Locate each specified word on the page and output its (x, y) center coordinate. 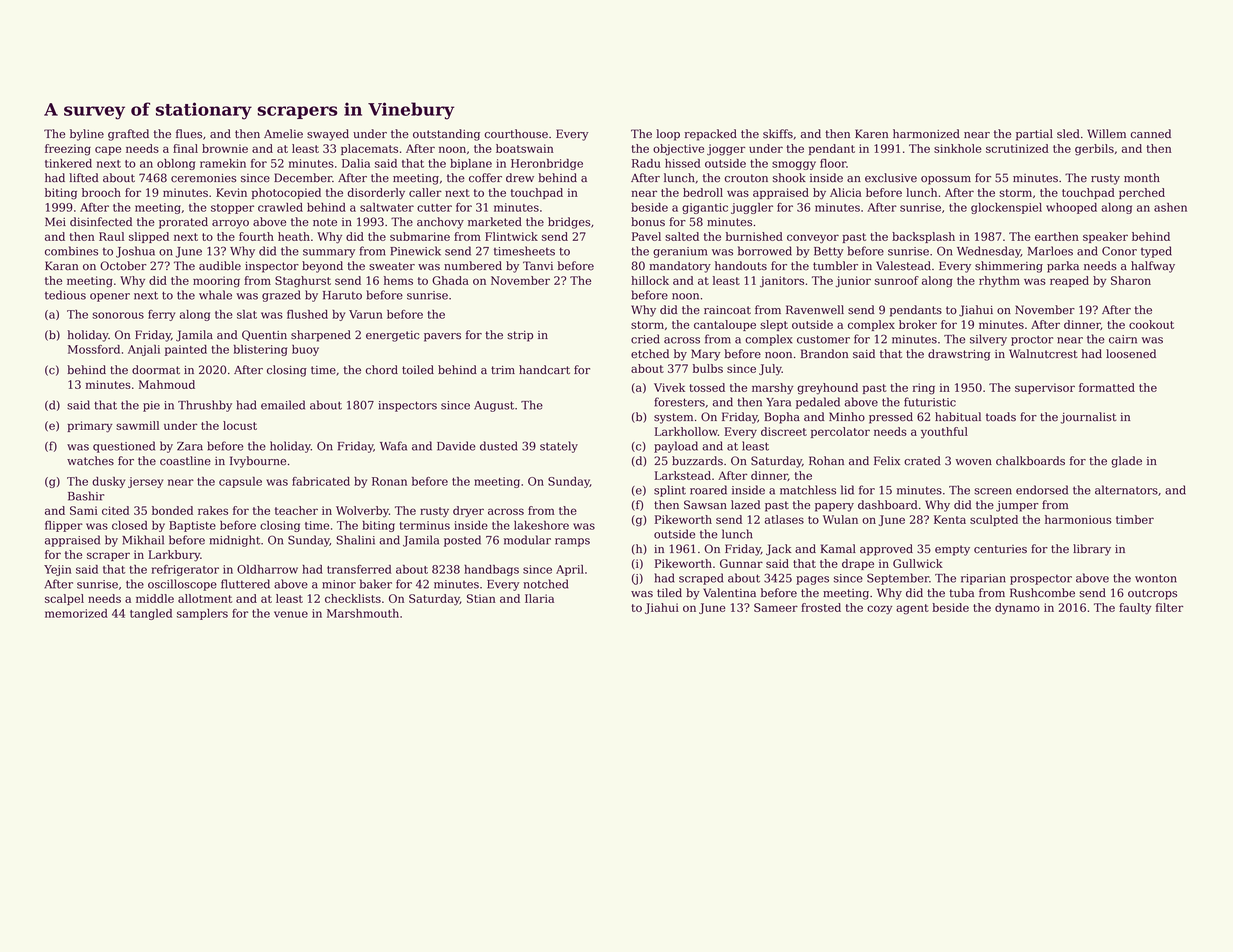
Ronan (389, 481)
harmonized (926, 134)
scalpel (64, 599)
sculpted (994, 520)
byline (87, 135)
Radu (646, 163)
